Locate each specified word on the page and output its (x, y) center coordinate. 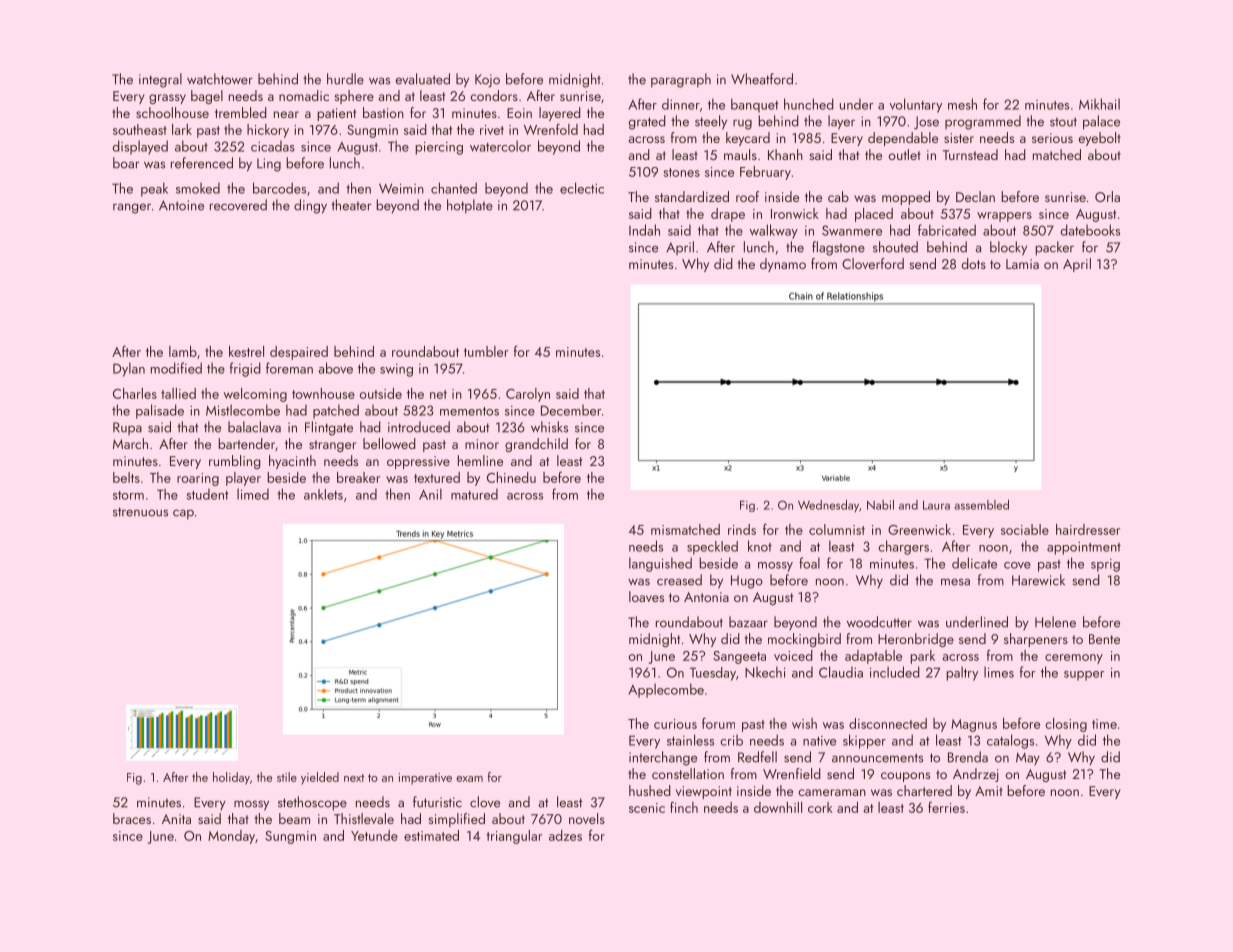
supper (1084, 676)
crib (731, 740)
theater (351, 205)
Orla (1107, 196)
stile (287, 777)
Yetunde (374, 835)
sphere (354, 97)
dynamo (783, 265)
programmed (983, 122)
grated (647, 122)
